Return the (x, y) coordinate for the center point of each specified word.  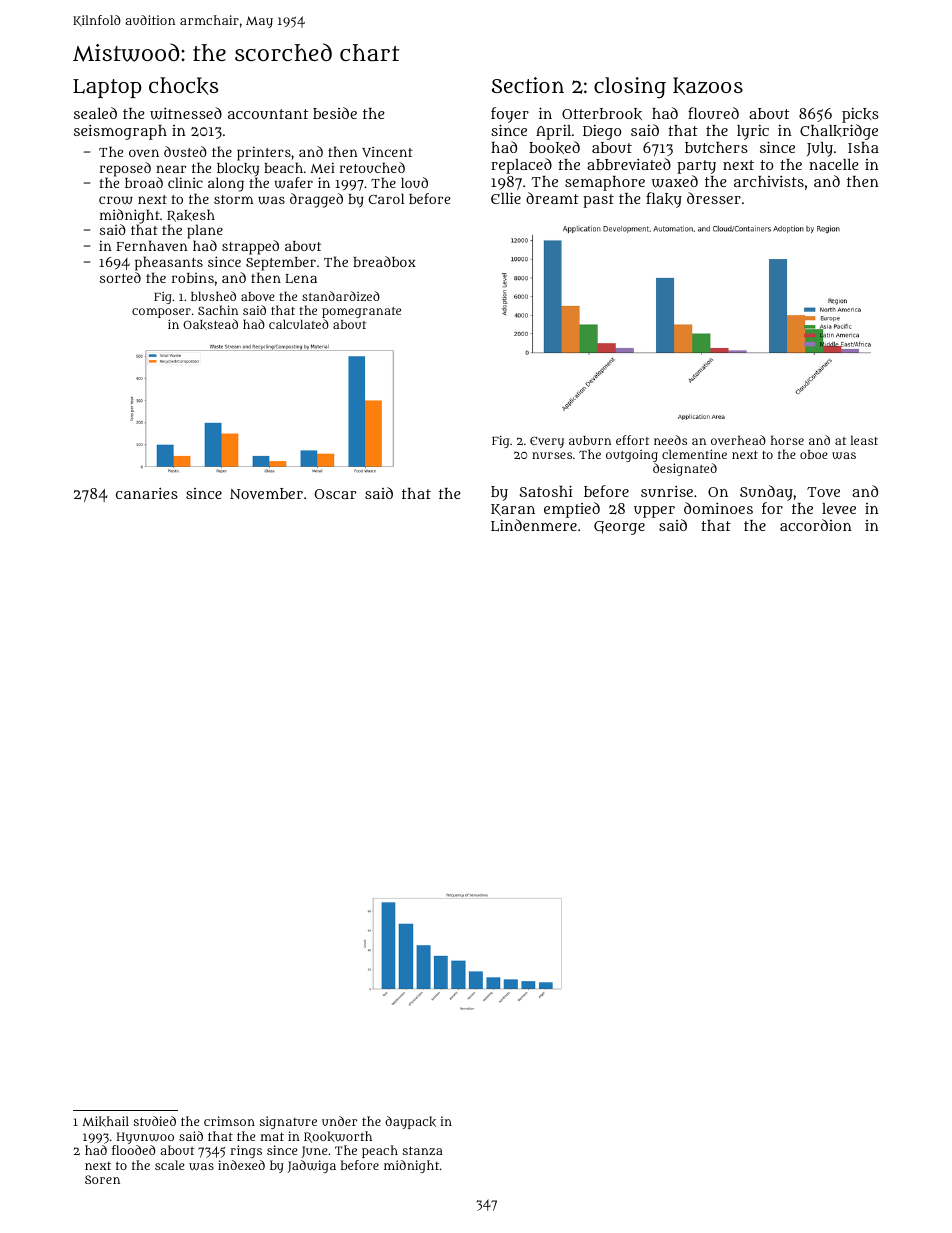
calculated (299, 324)
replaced (521, 166)
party (696, 167)
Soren (102, 1179)
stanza (423, 1150)
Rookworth (338, 1137)
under (339, 1121)
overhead (738, 440)
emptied (572, 510)
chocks (183, 86)
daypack (410, 1122)
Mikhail (105, 1121)
